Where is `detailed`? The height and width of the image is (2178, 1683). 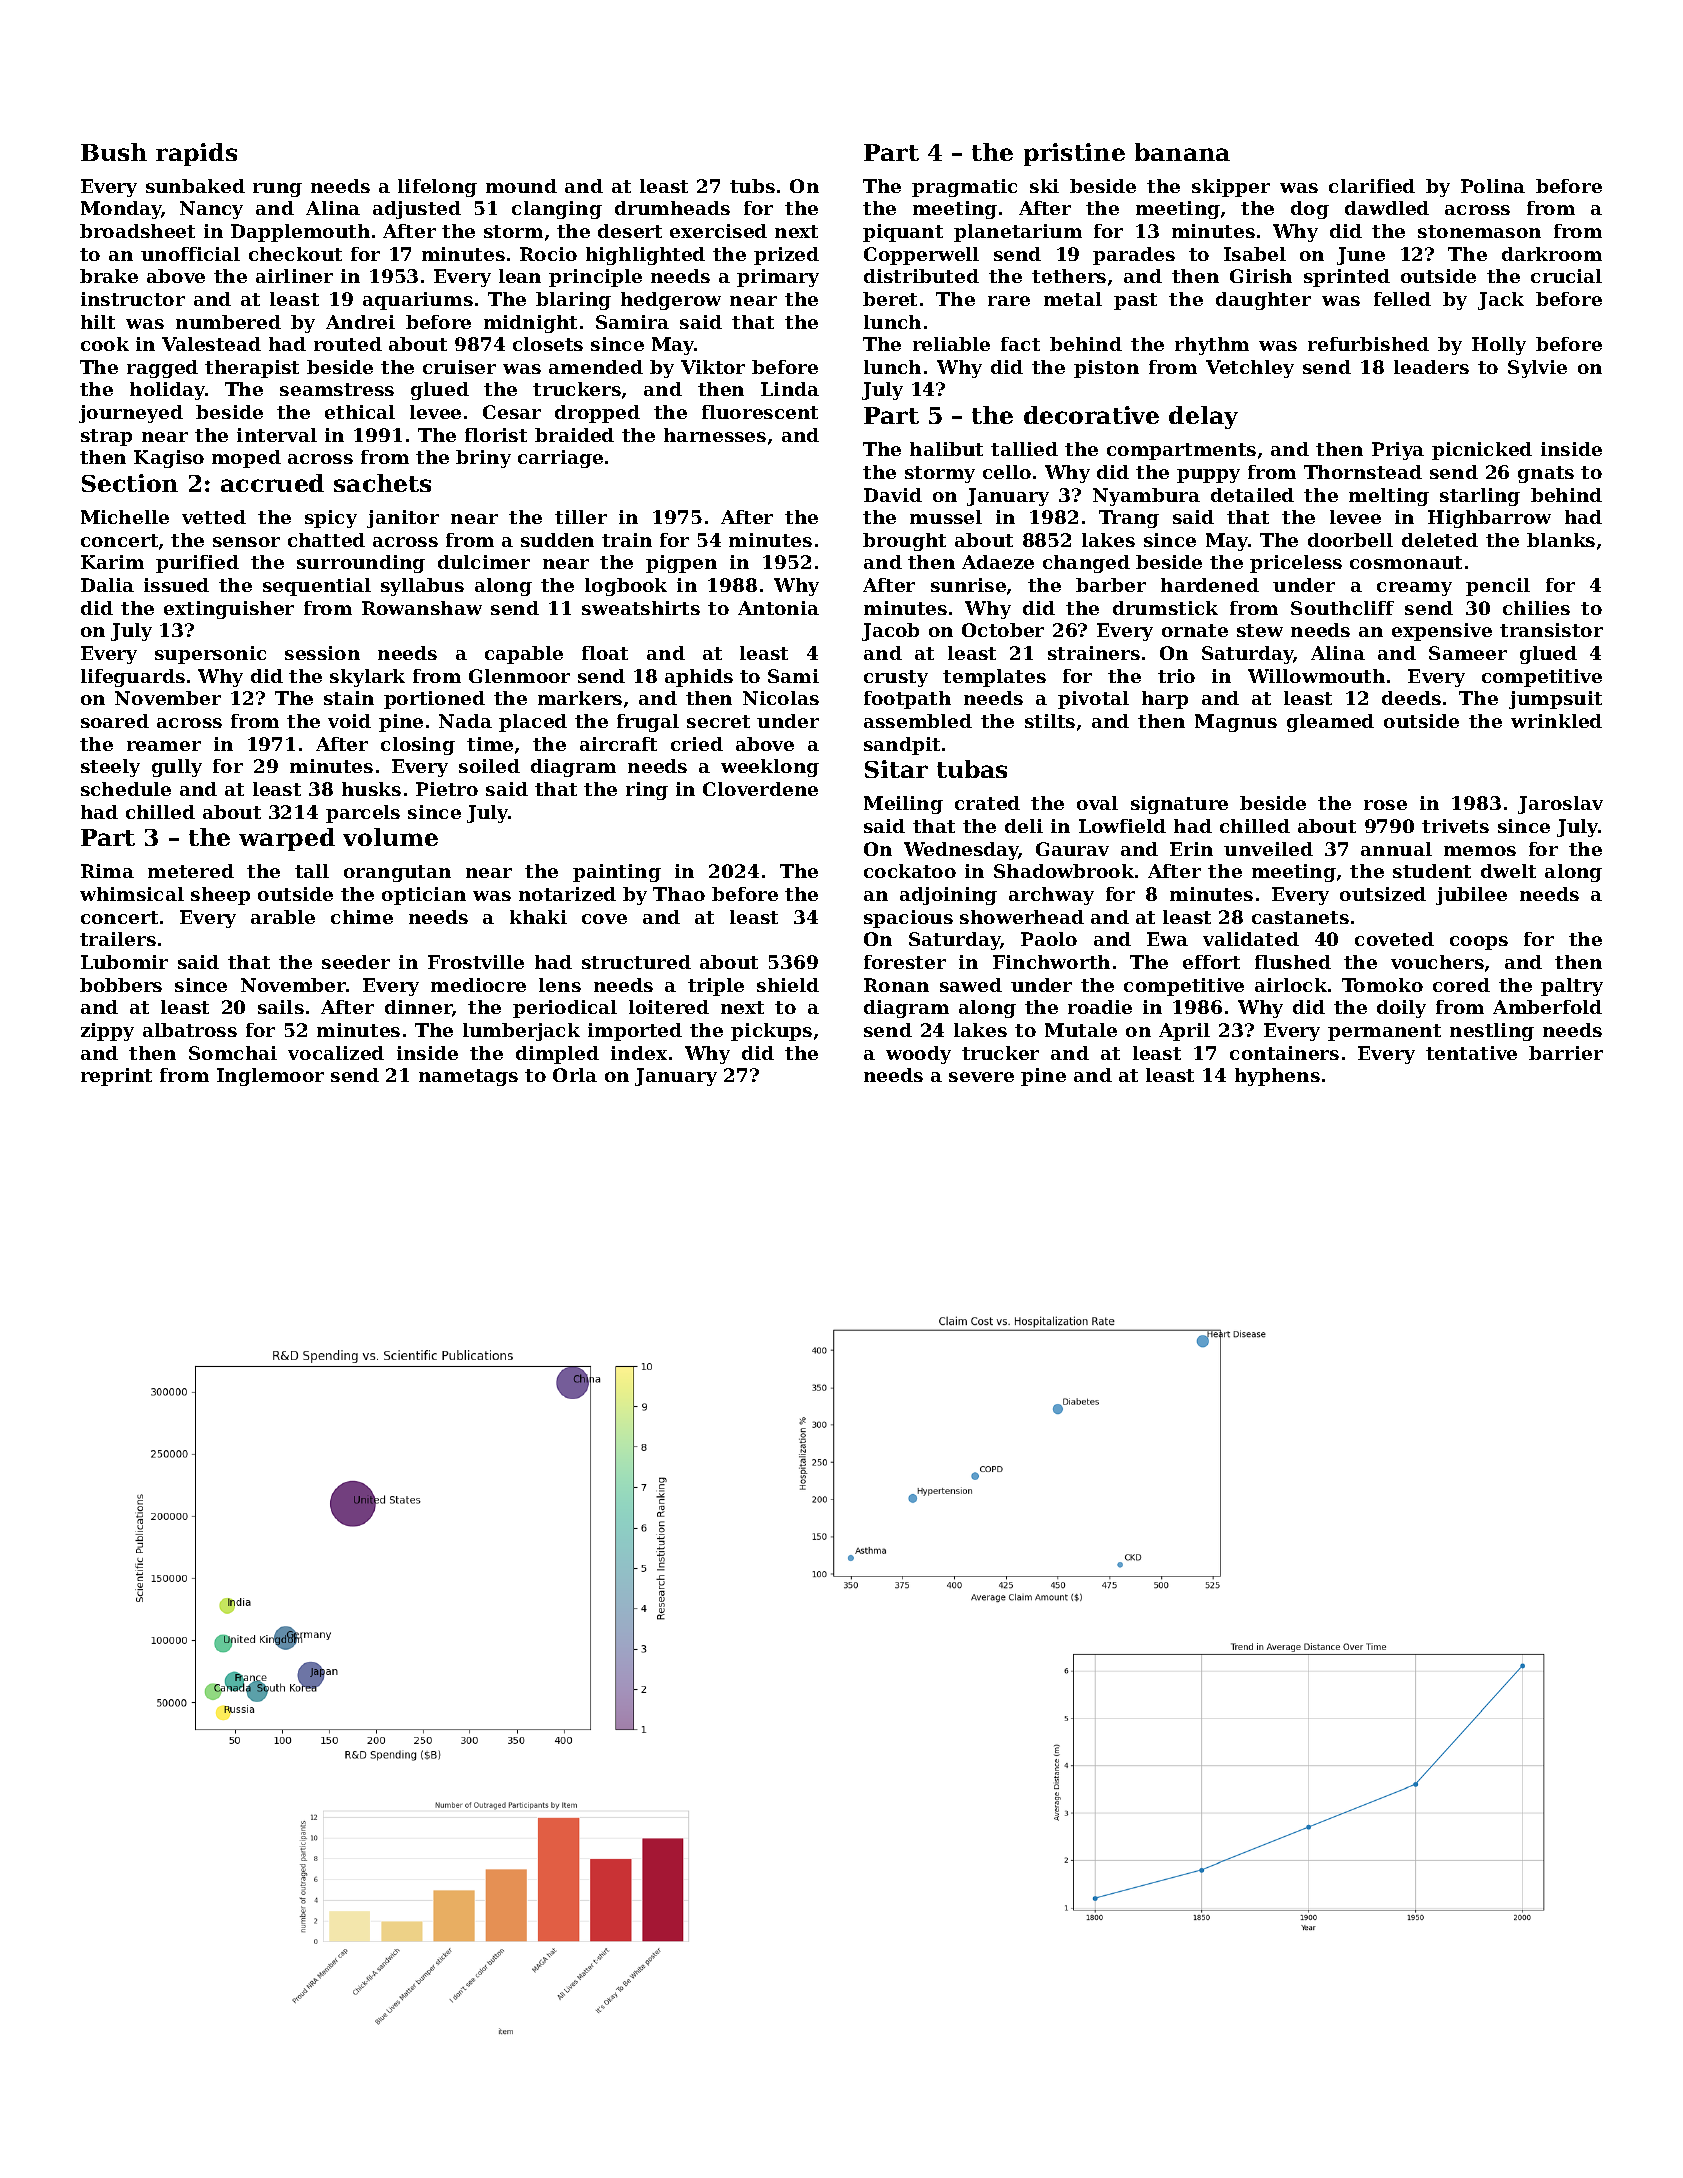 detailed is located at coordinates (1252, 495).
